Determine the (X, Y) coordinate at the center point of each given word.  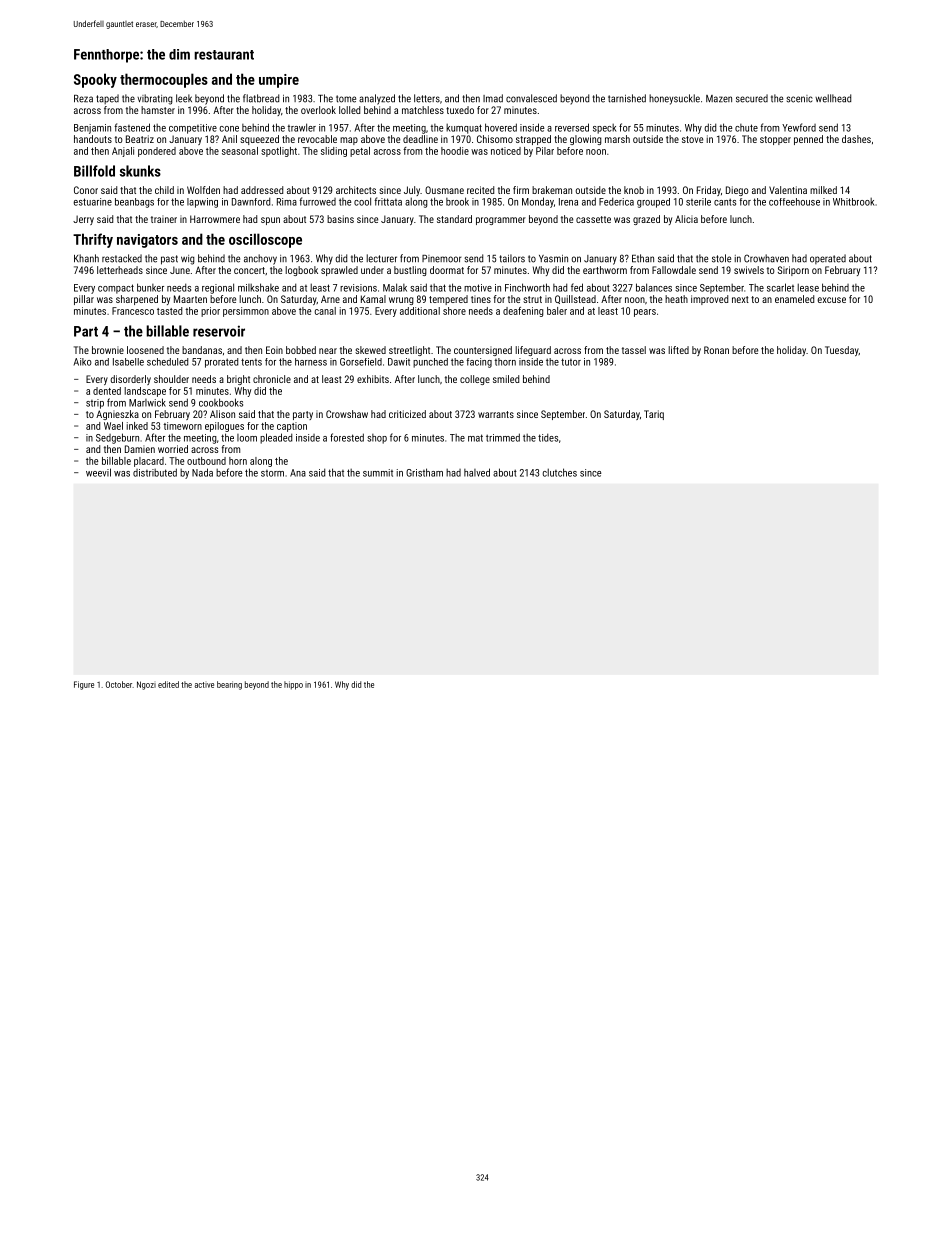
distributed (155, 472)
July (412, 191)
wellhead (833, 98)
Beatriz (140, 139)
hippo (293, 685)
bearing (229, 685)
